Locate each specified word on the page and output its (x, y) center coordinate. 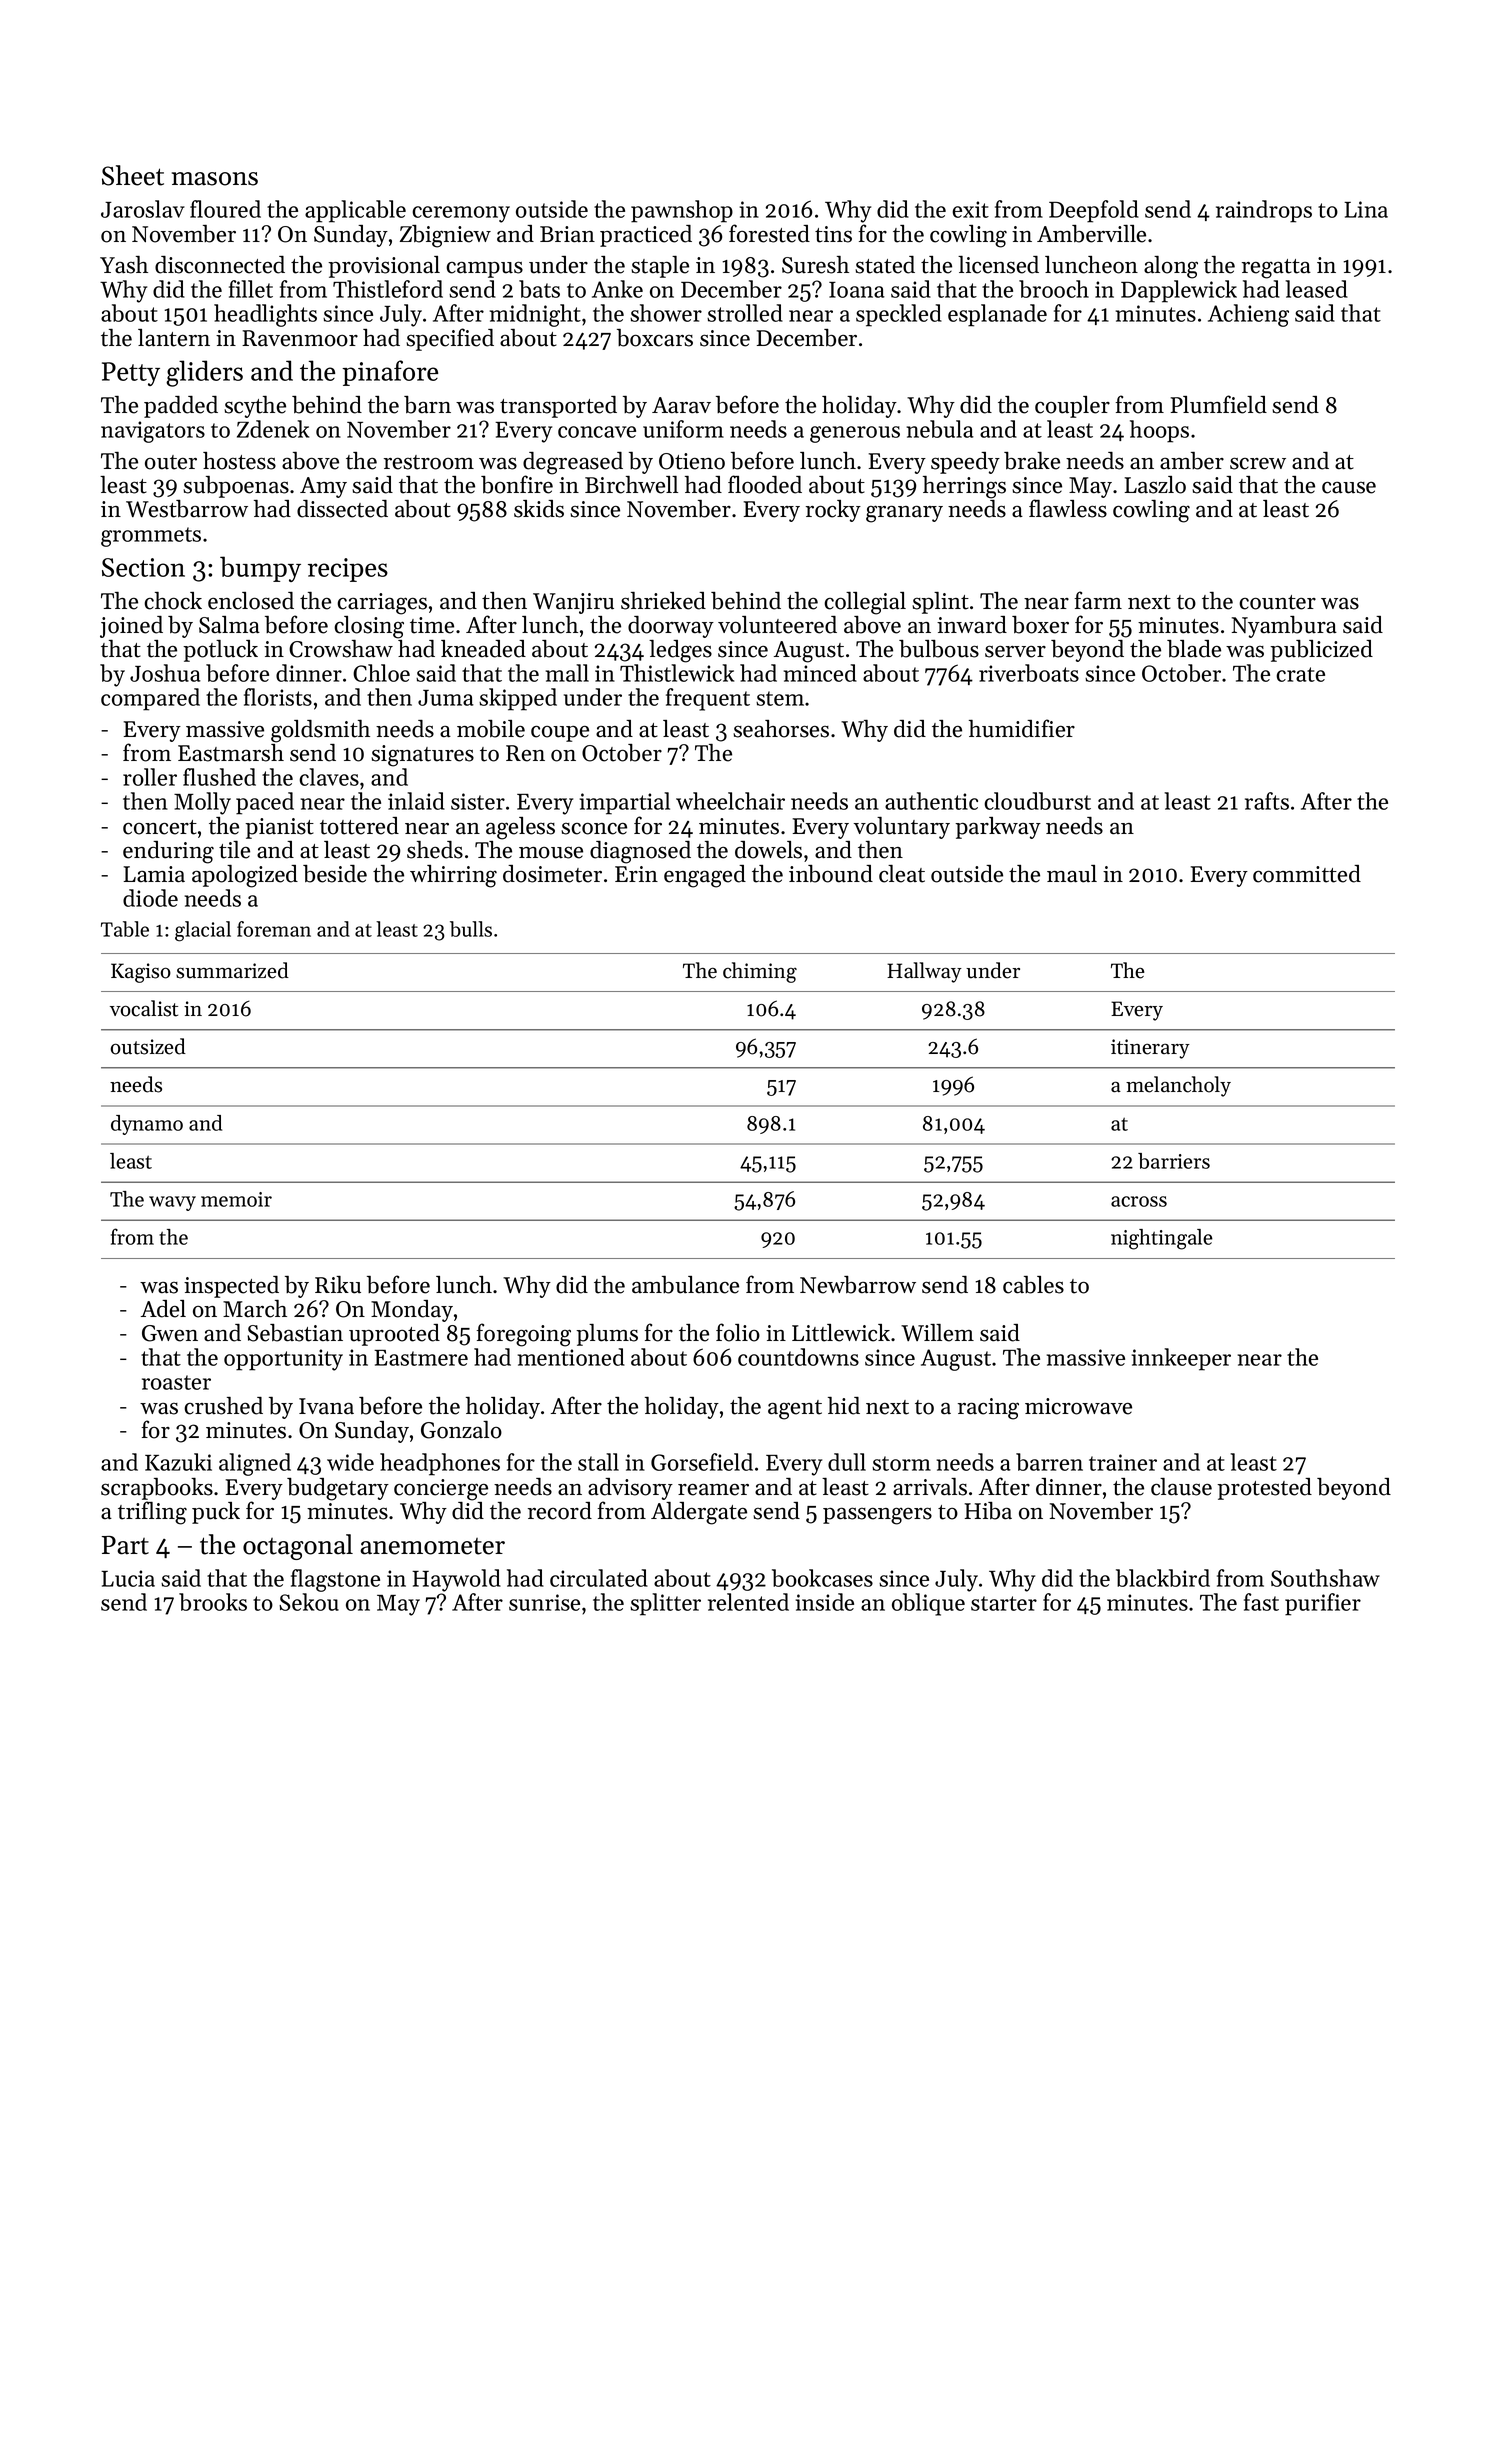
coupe (560, 734)
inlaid (416, 801)
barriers (1174, 1161)
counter (1277, 602)
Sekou (309, 1602)
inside (825, 1602)
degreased (573, 463)
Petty (131, 374)
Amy (323, 487)
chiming (760, 972)
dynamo (147, 1125)
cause (1349, 488)
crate (1300, 674)
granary (904, 514)
